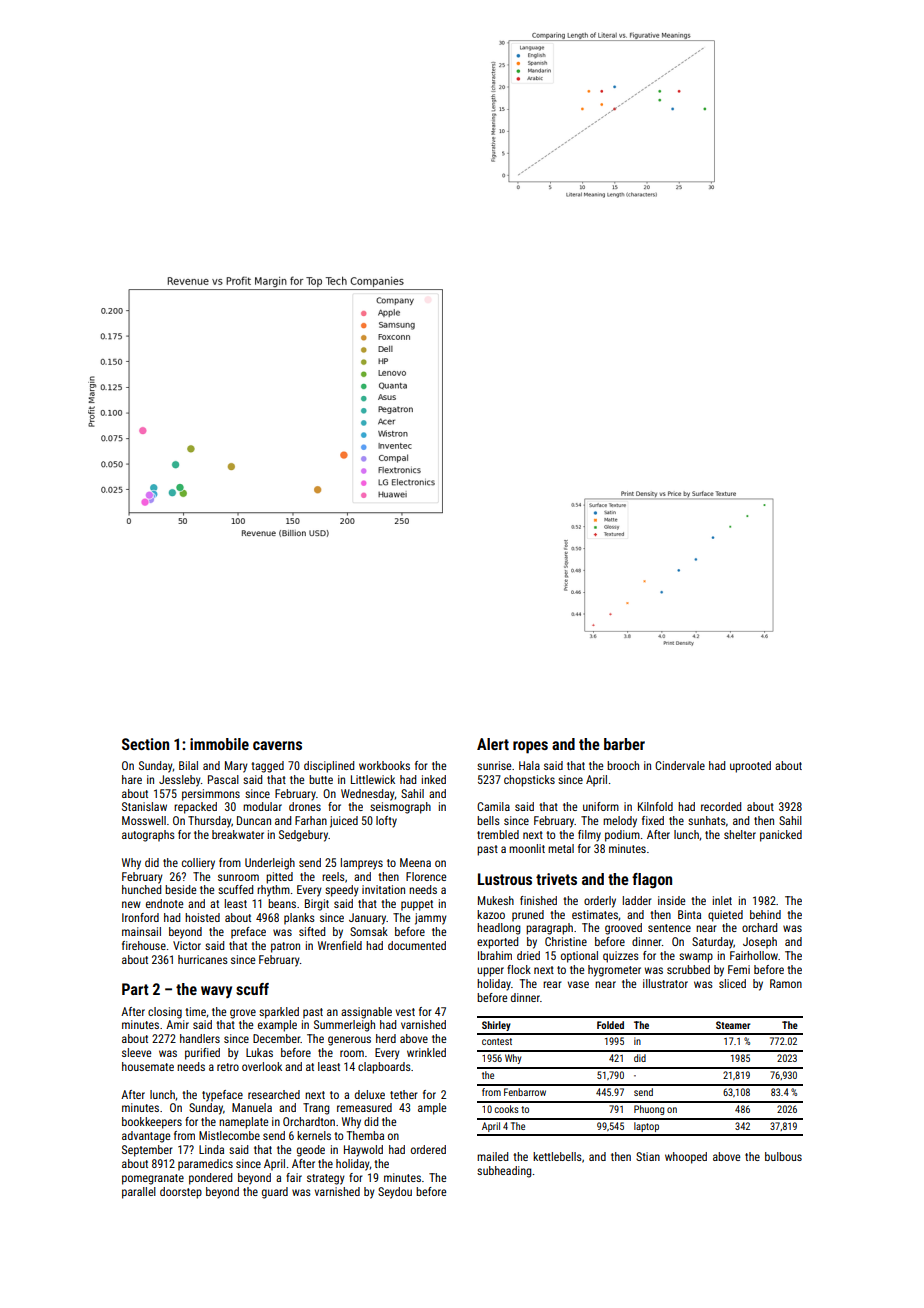  I want to click on behind, so click(765, 914).
